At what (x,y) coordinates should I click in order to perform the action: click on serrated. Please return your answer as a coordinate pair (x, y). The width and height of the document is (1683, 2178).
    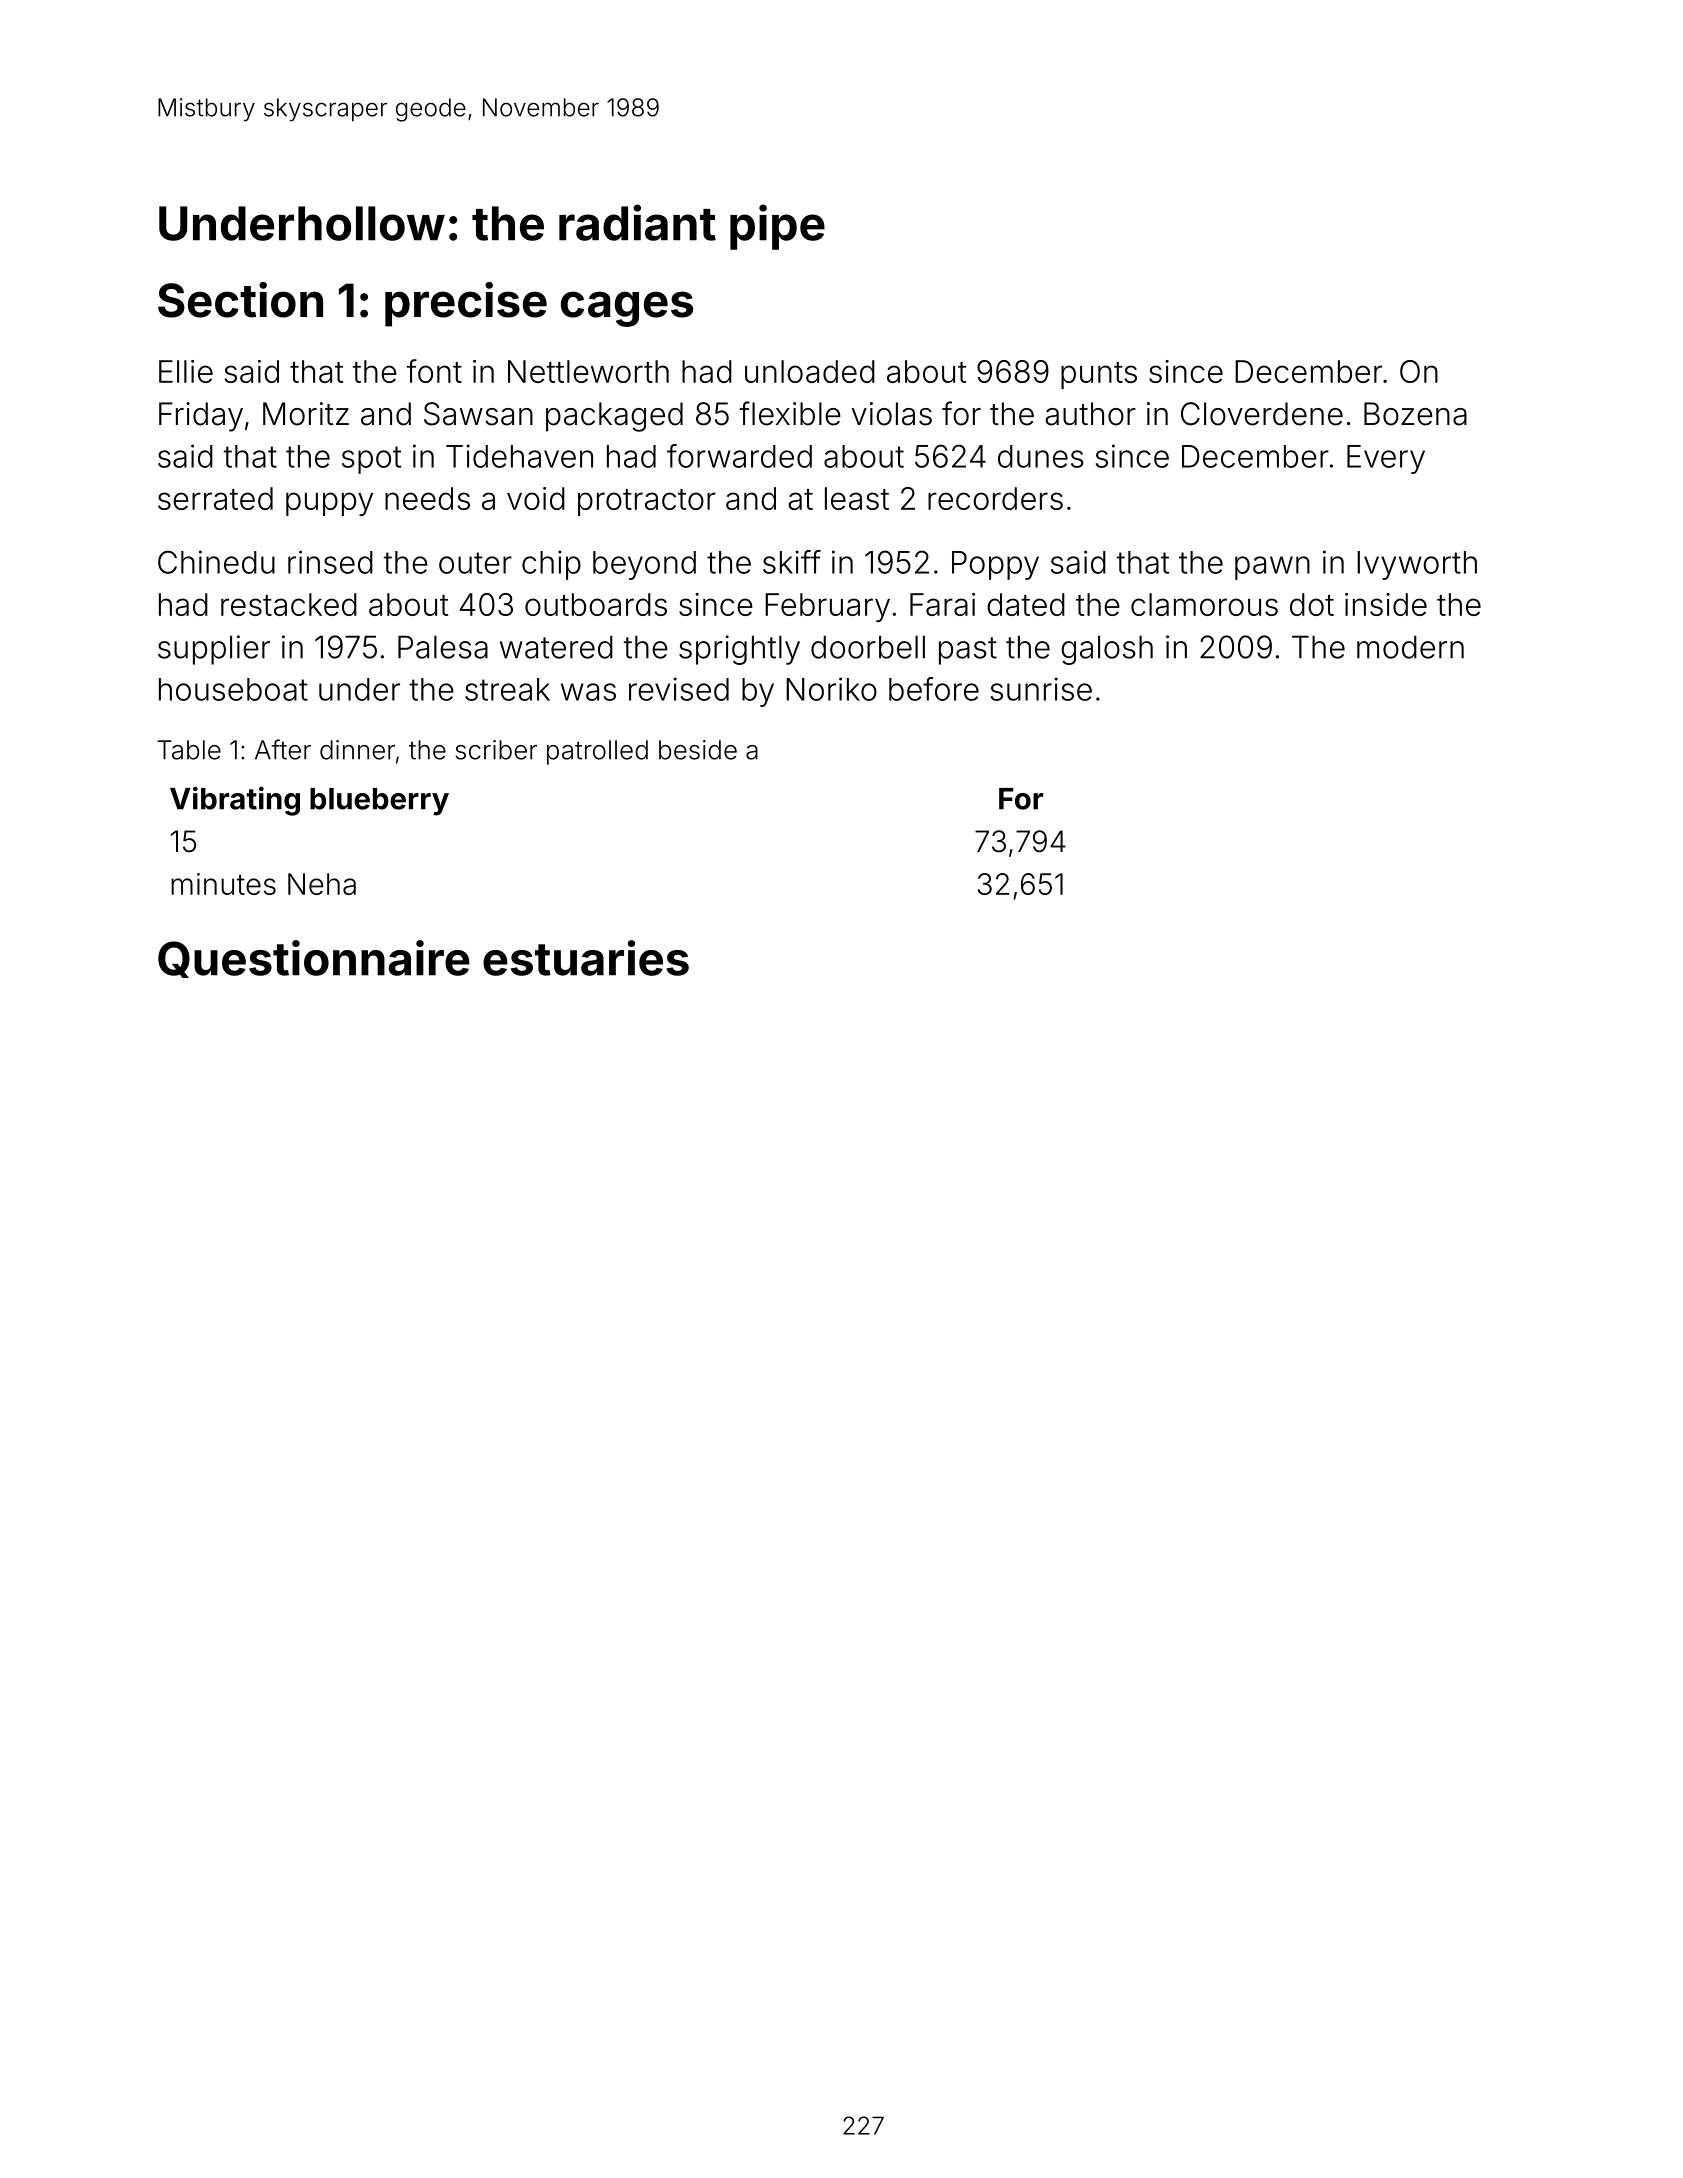
    Looking at the image, I should click on (215, 498).
